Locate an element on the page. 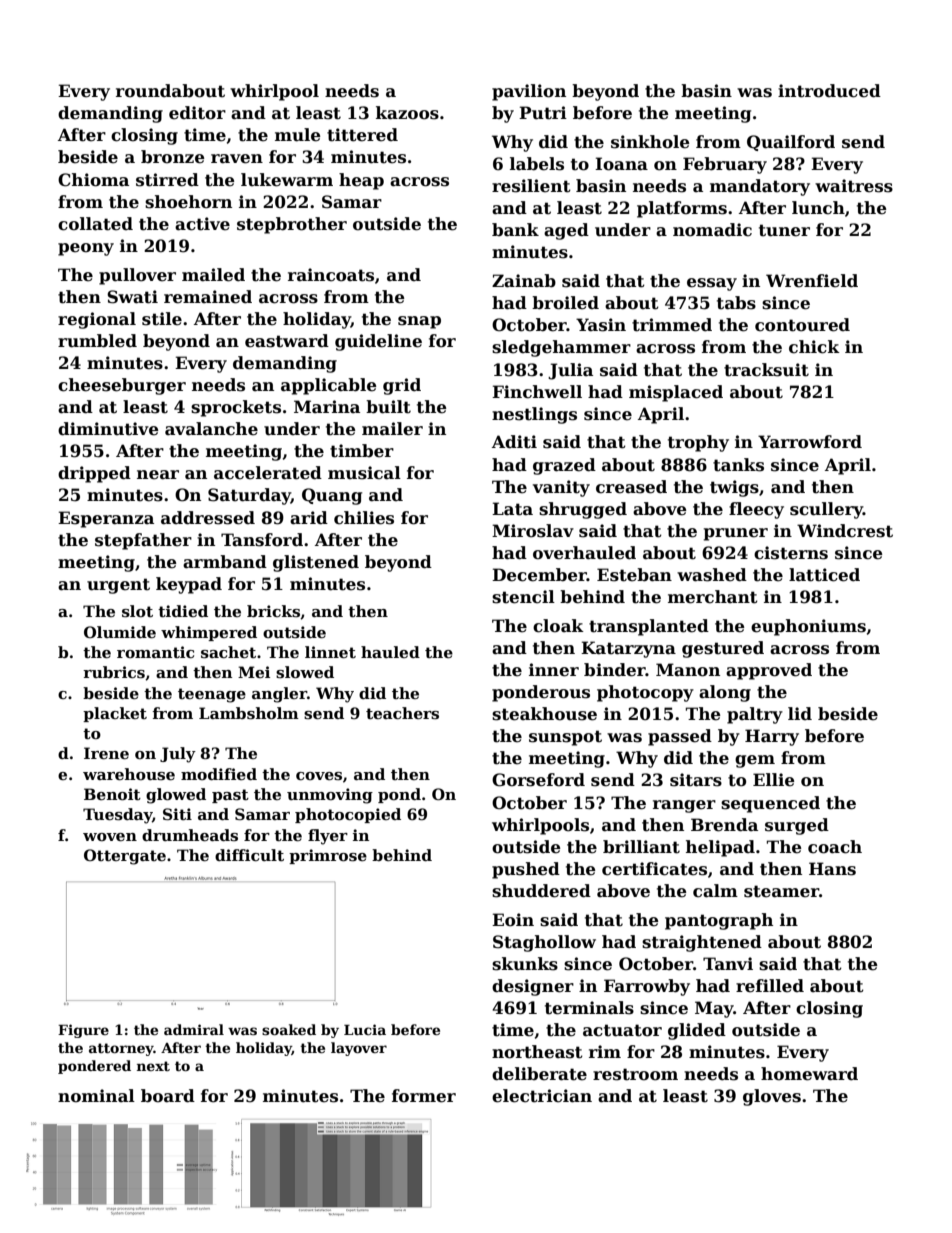  bronze is located at coordinates (172, 157).
